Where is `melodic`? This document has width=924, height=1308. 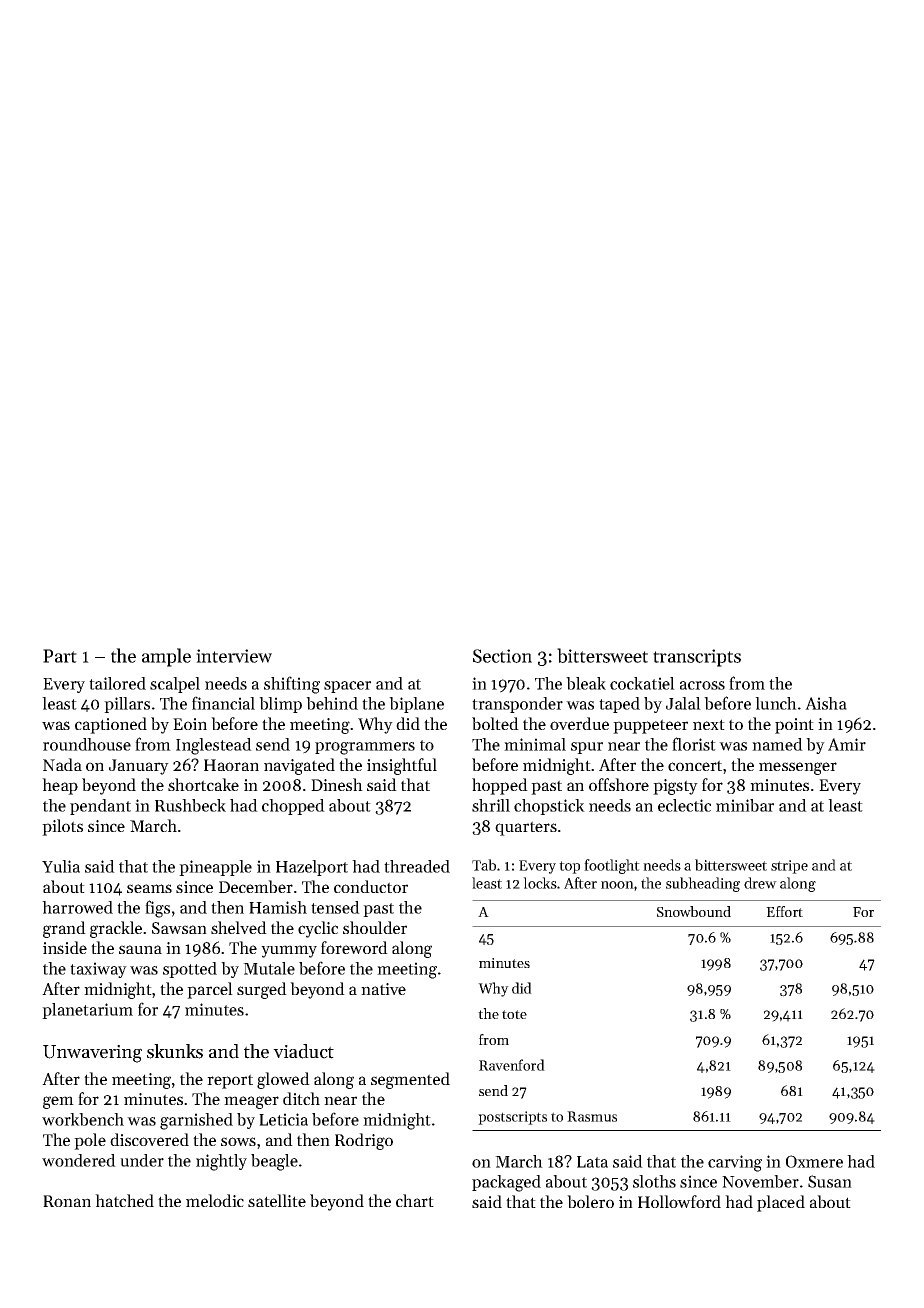 melodic is located at coordinates (215, 1200).
